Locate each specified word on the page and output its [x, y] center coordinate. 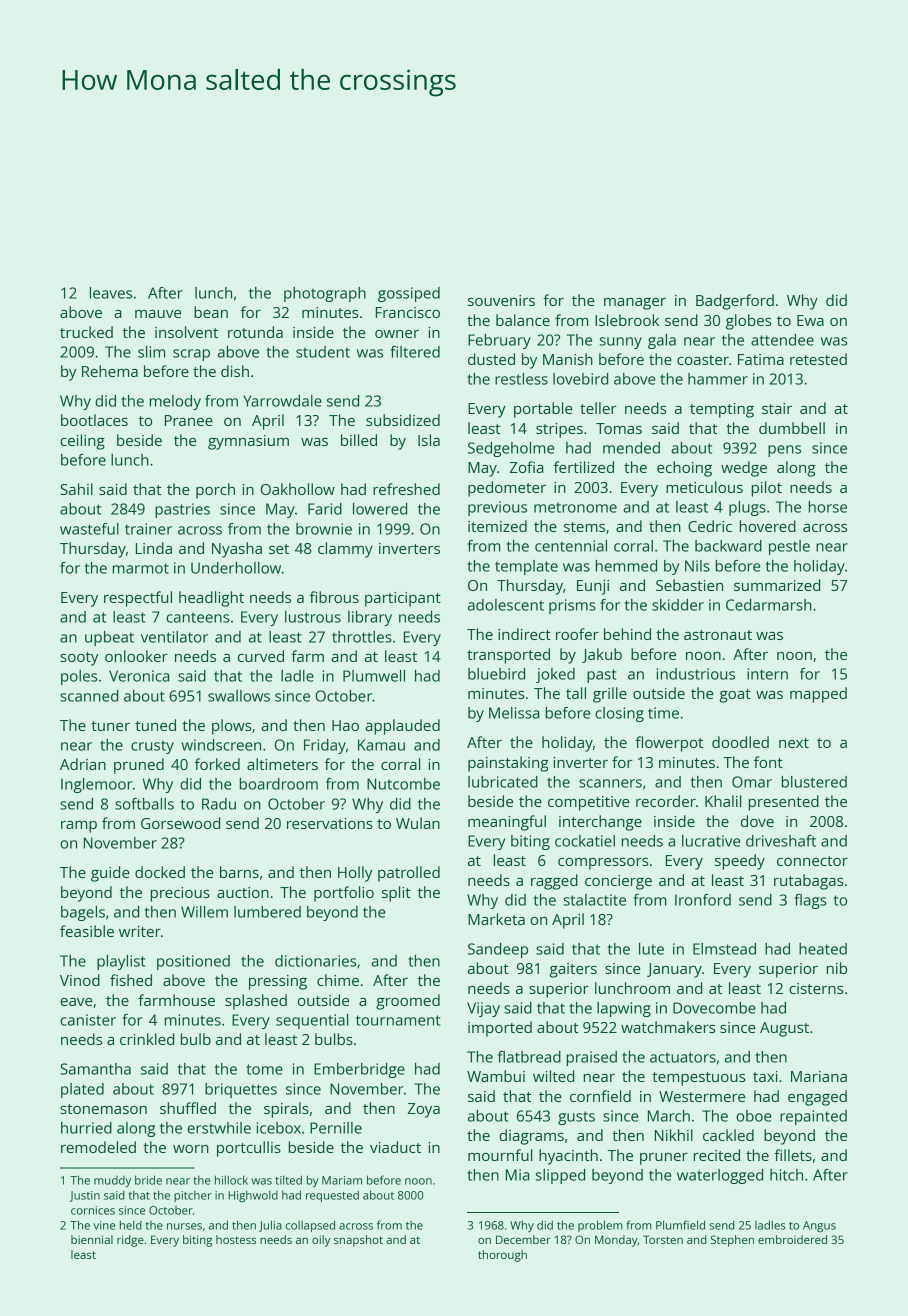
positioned [193, 962]
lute [651, 949]
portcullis [249, 1149]
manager [635, 304]
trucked [86, 332]
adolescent [506, 605]
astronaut [718, 635]
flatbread [529, 1057]
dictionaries [315, 961]
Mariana [819, 1076]
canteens [197, 617]
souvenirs [501, 300]
